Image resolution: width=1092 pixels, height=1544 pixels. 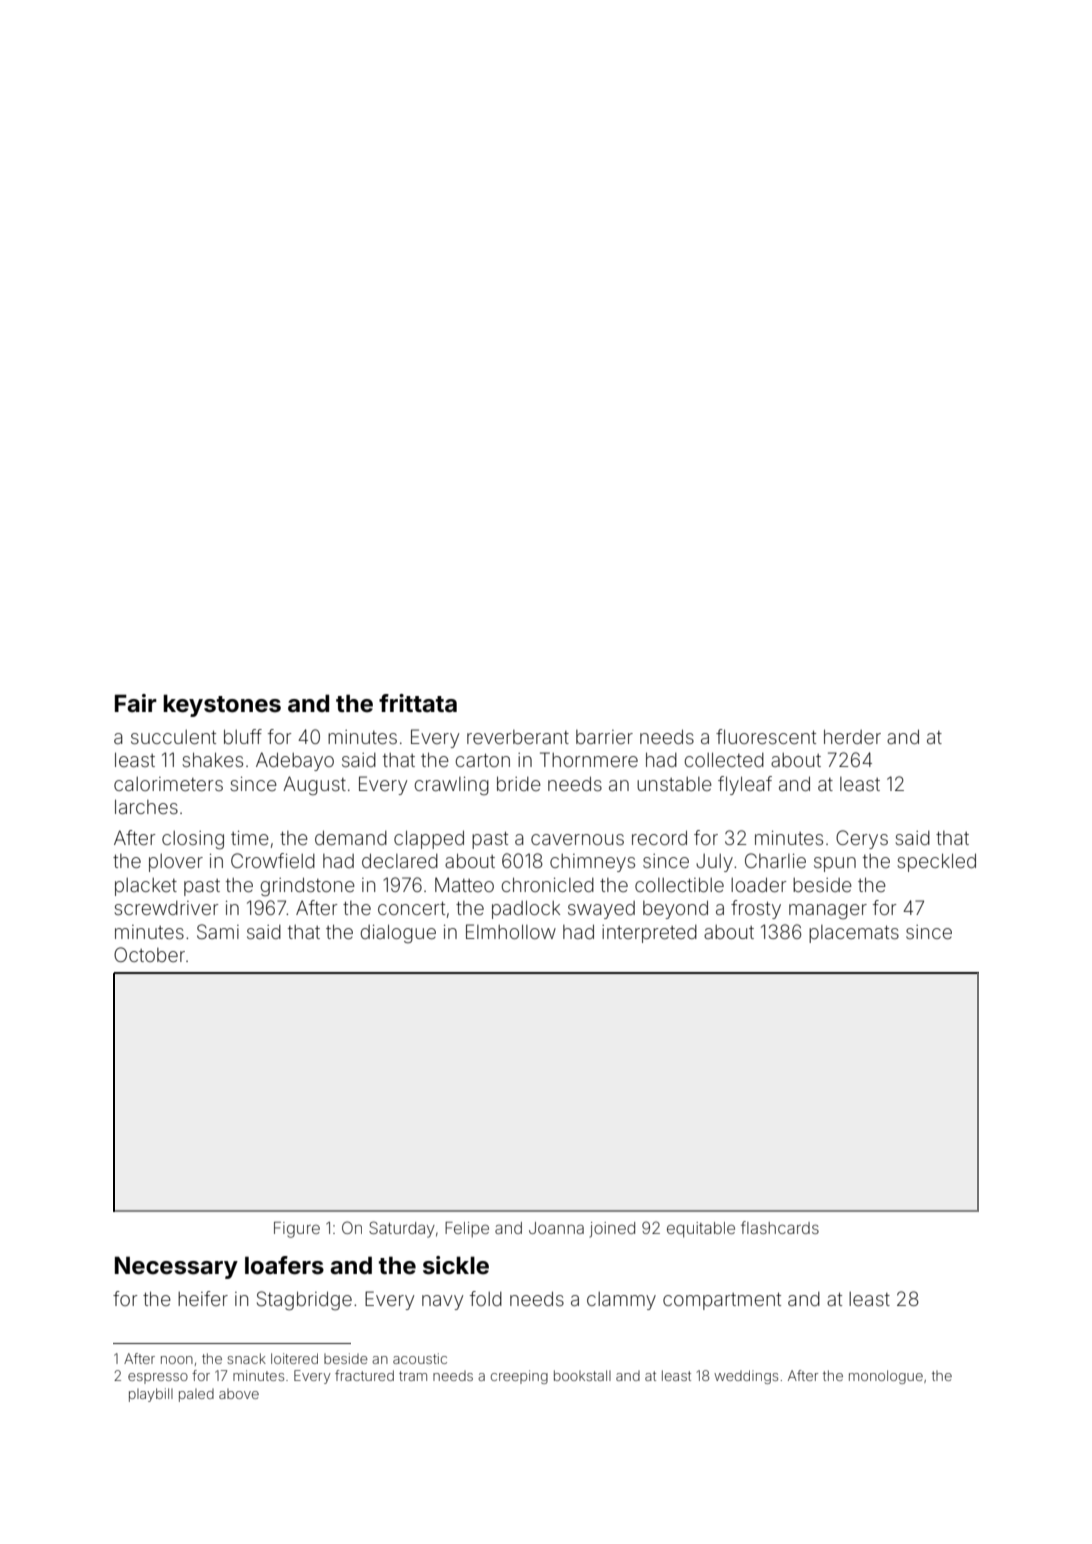 What do you see at coordinates (314, 785) in the image?
I see `August` at bounding box center [314, 785].
